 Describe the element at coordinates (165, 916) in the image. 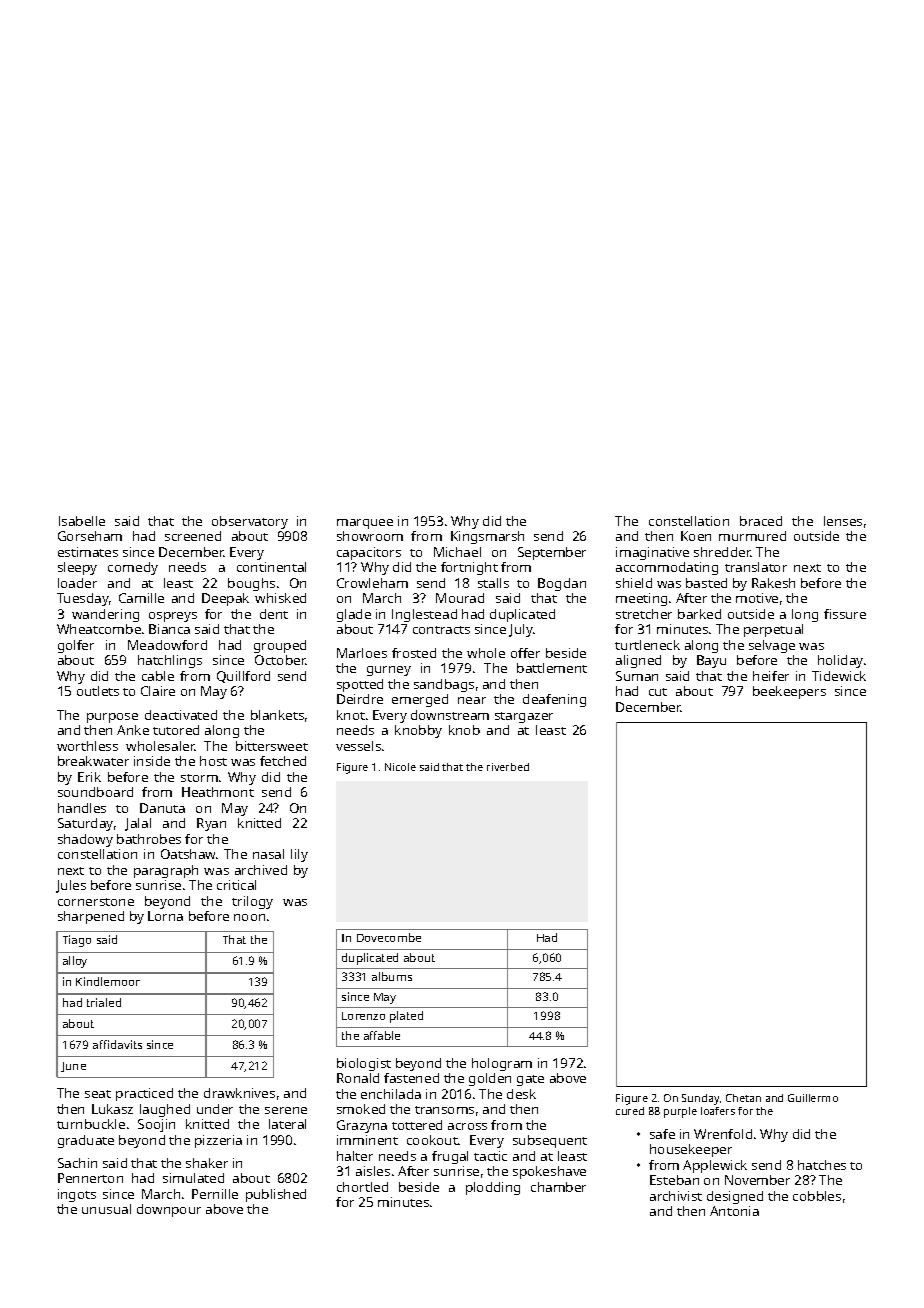

I see `Lorna` at that location.
